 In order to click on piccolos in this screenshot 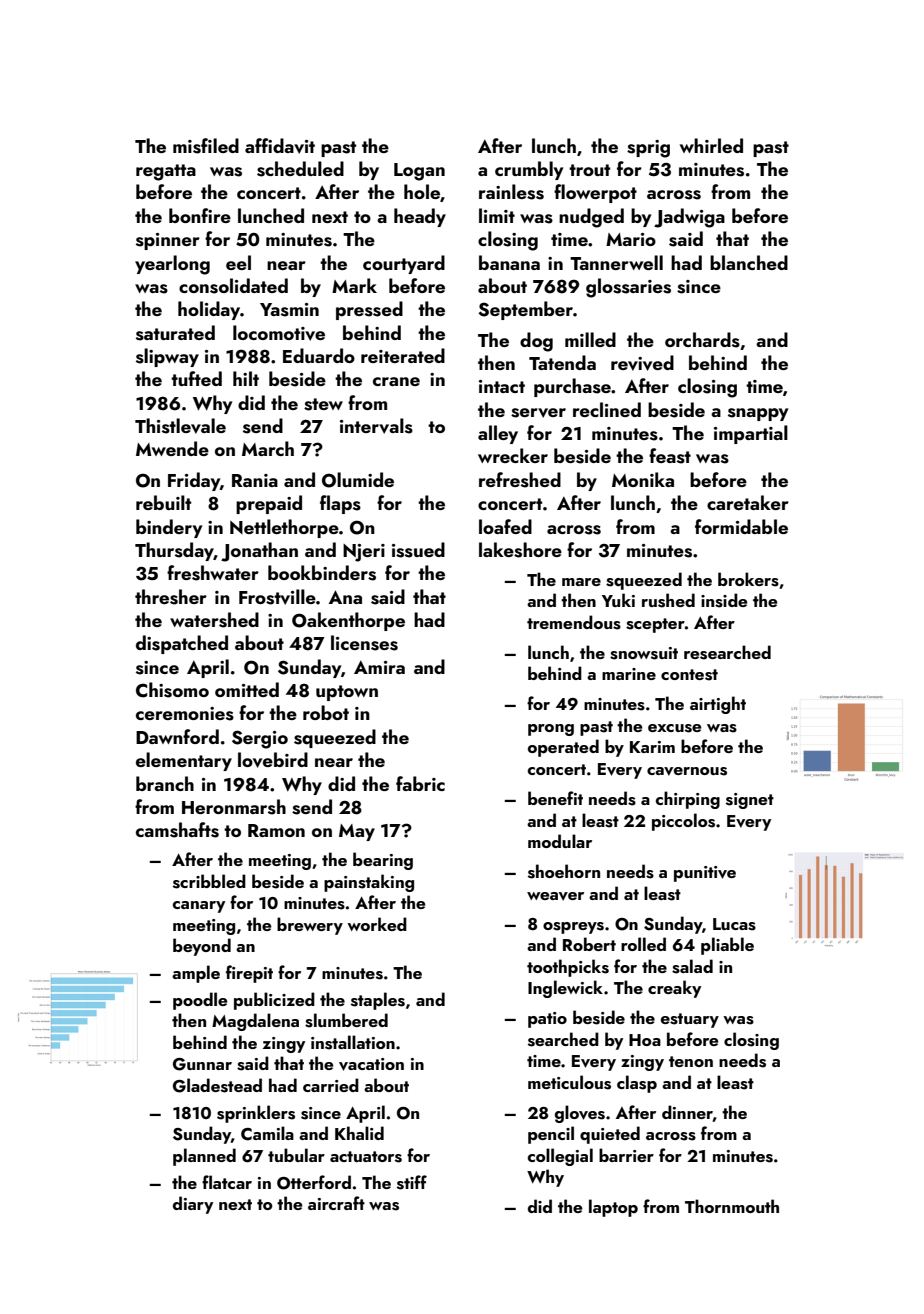, I will do `click(683, 822)`.
